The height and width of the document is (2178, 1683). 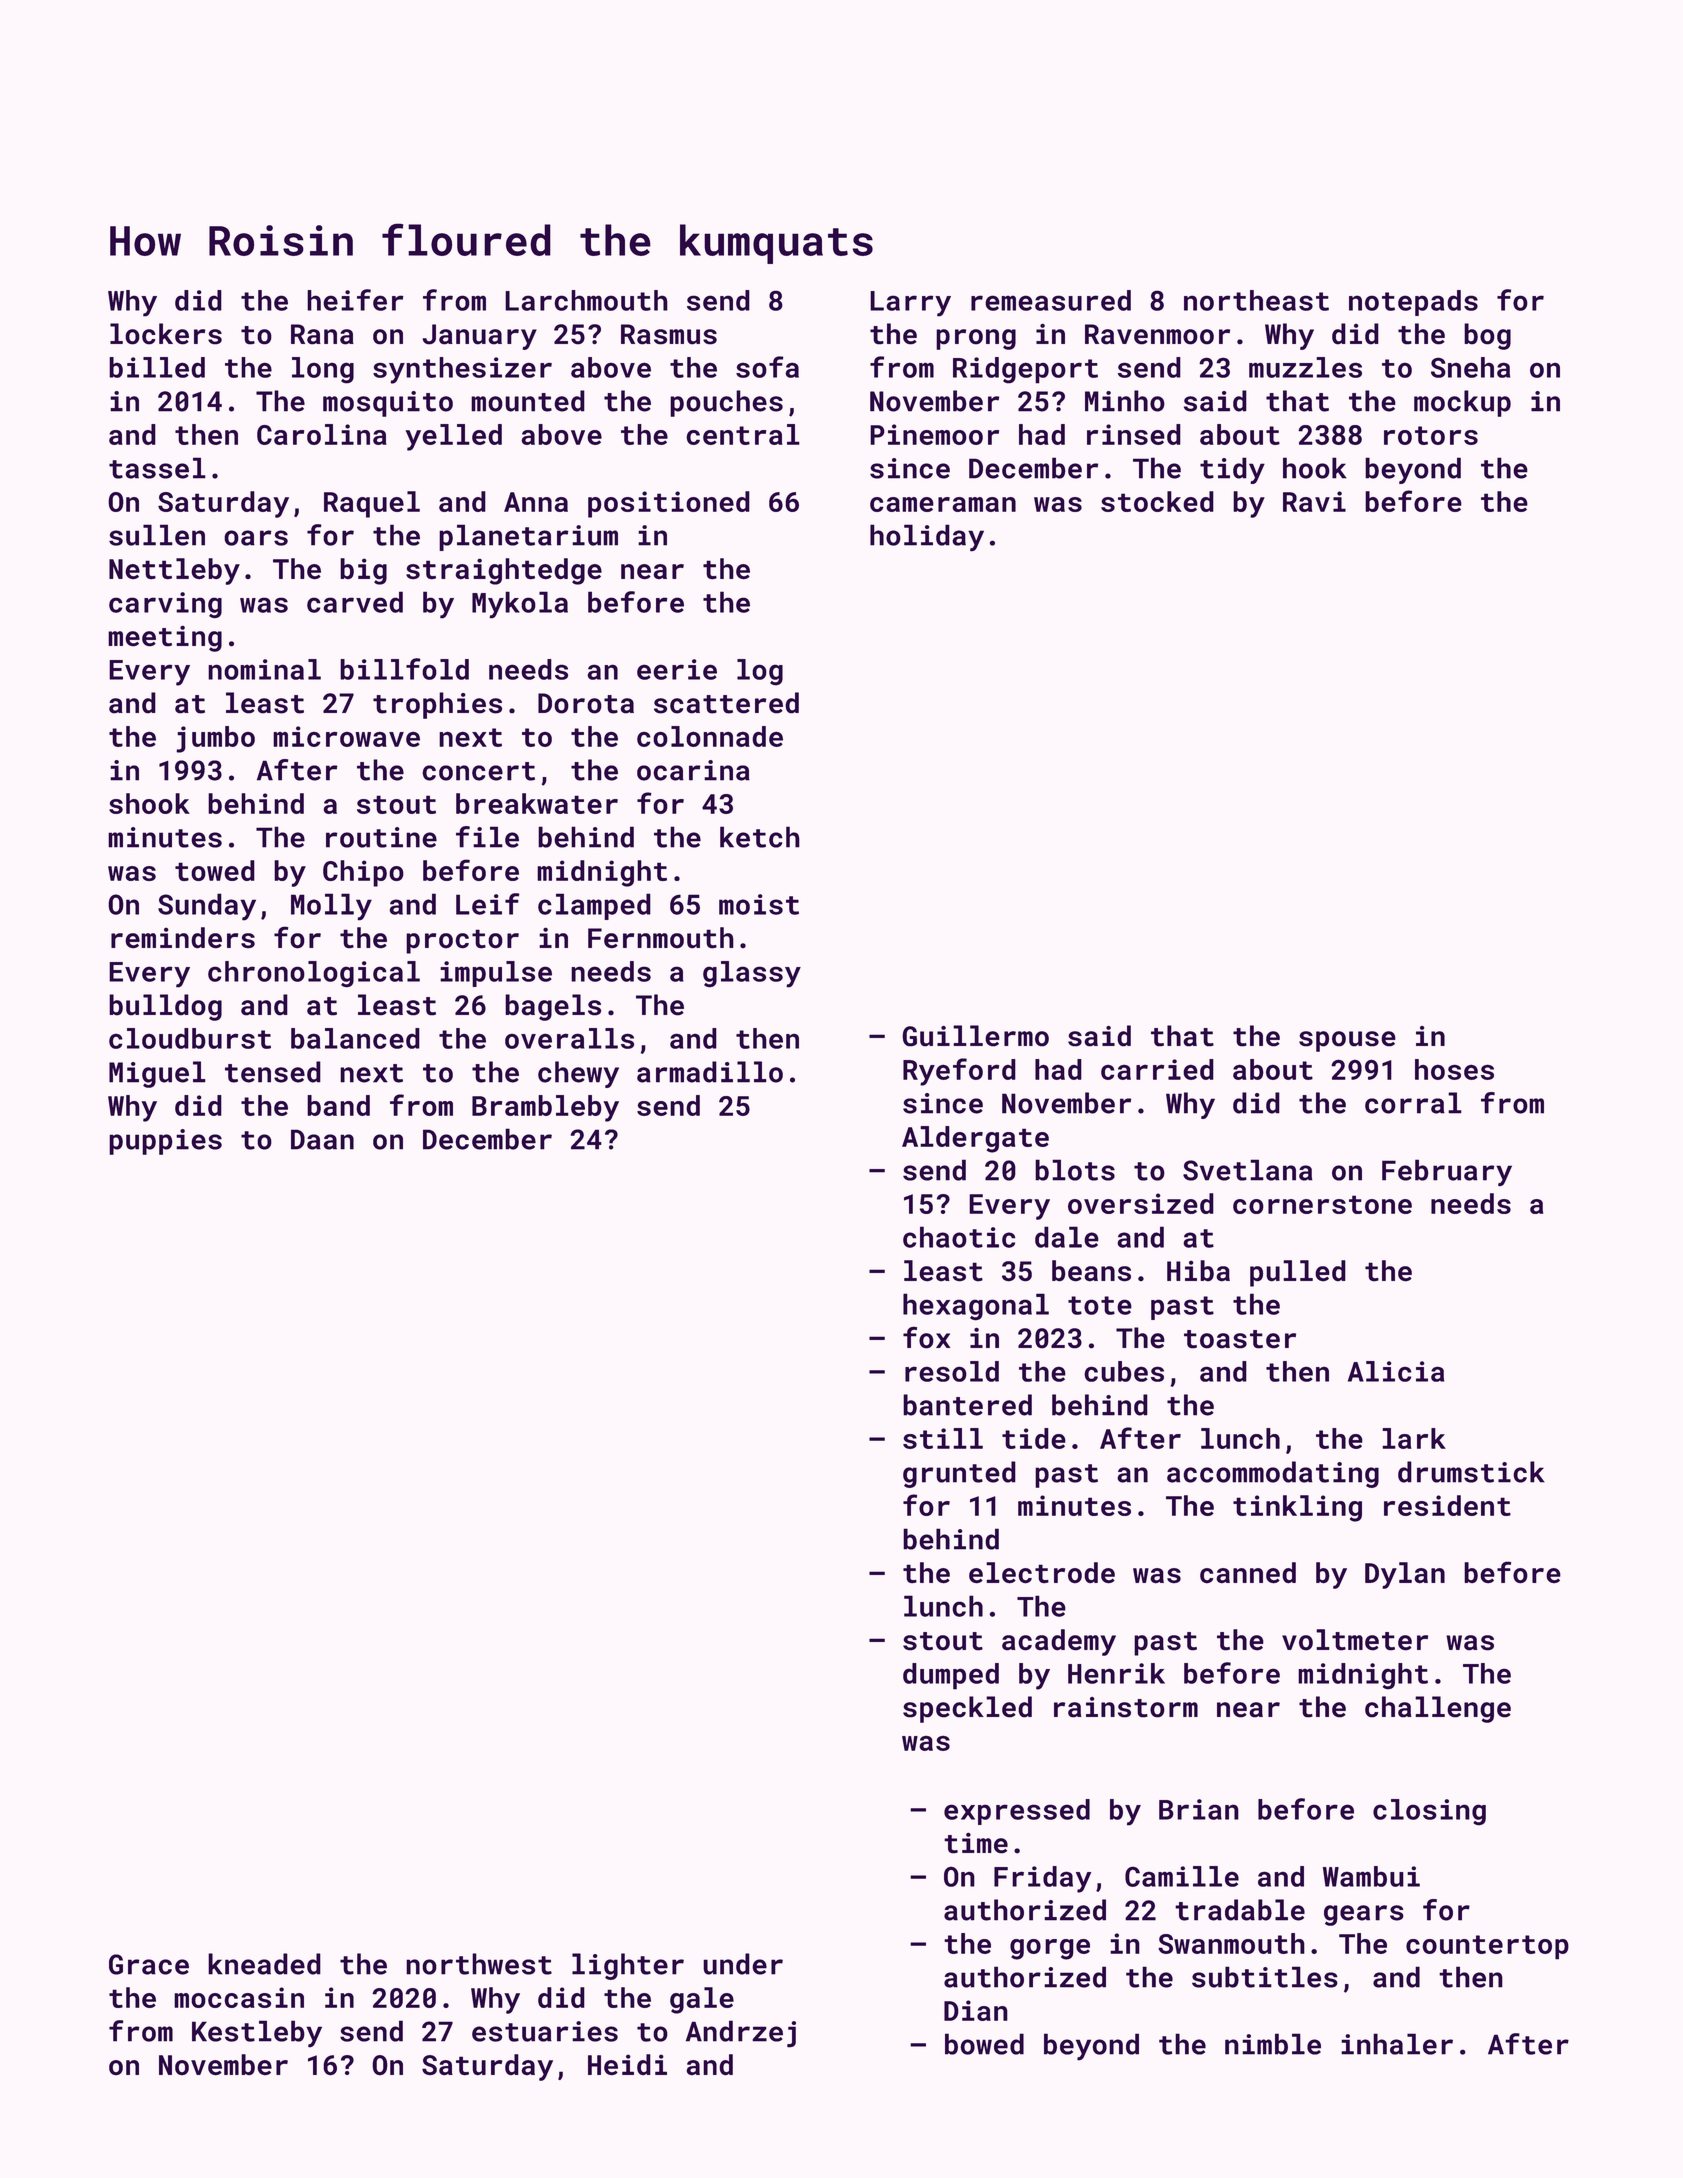 What do you see at coordinates (504, 571) in the document?
I see `straightedge` at bounding box center [504, 571].
